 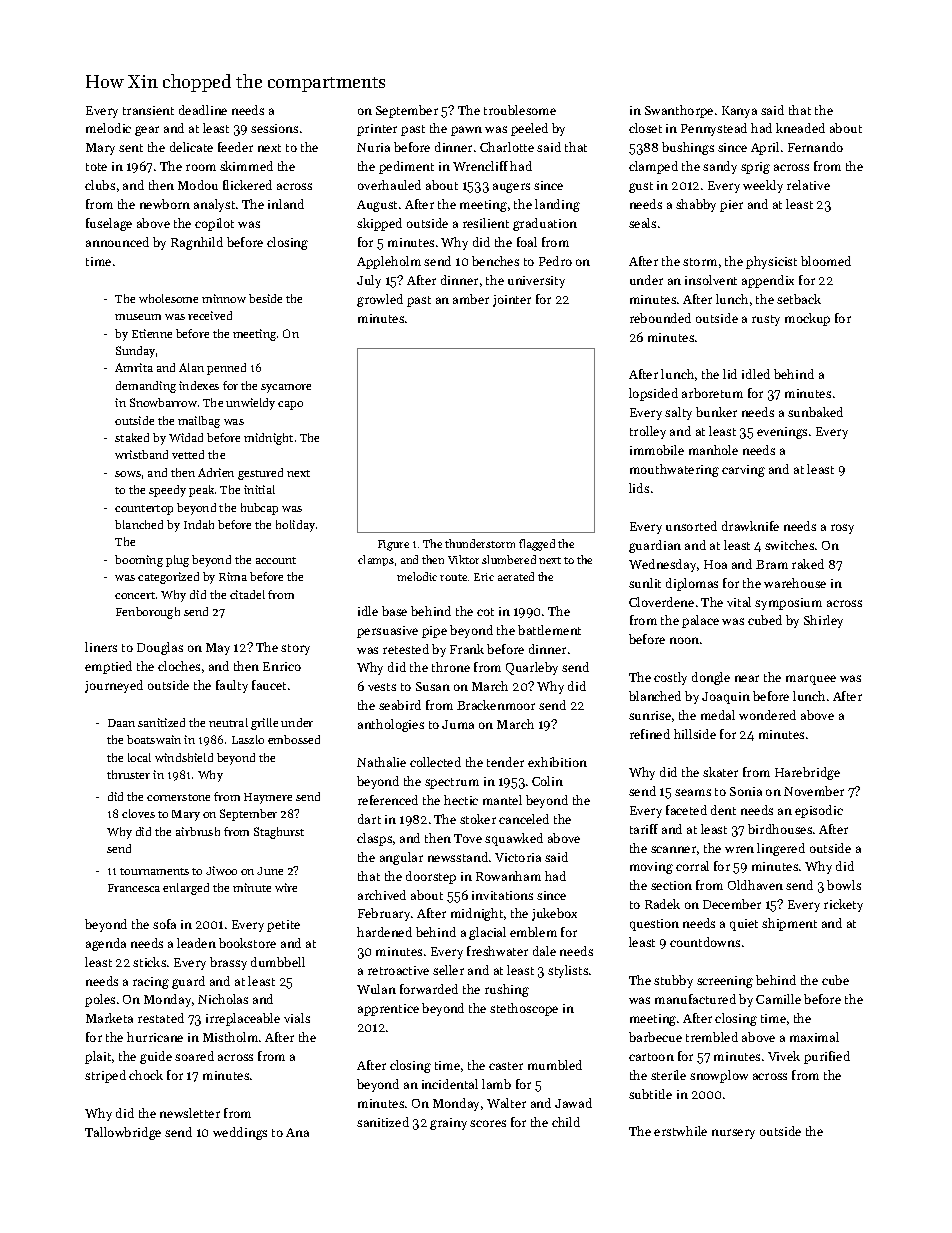 I want to click on marquee, so click(x=811, y=680).
